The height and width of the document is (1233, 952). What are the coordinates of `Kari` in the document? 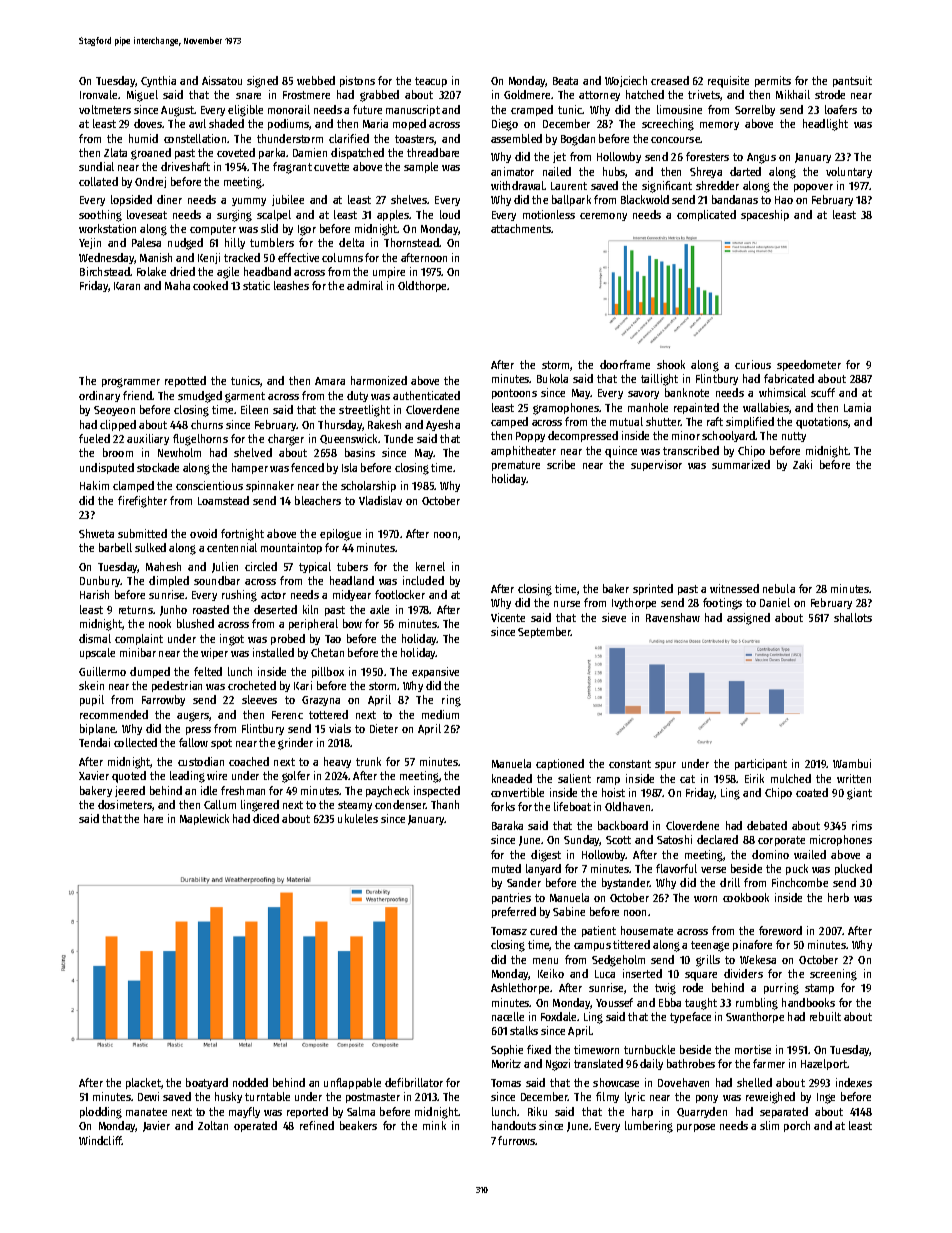 It's located at (303, 685).
